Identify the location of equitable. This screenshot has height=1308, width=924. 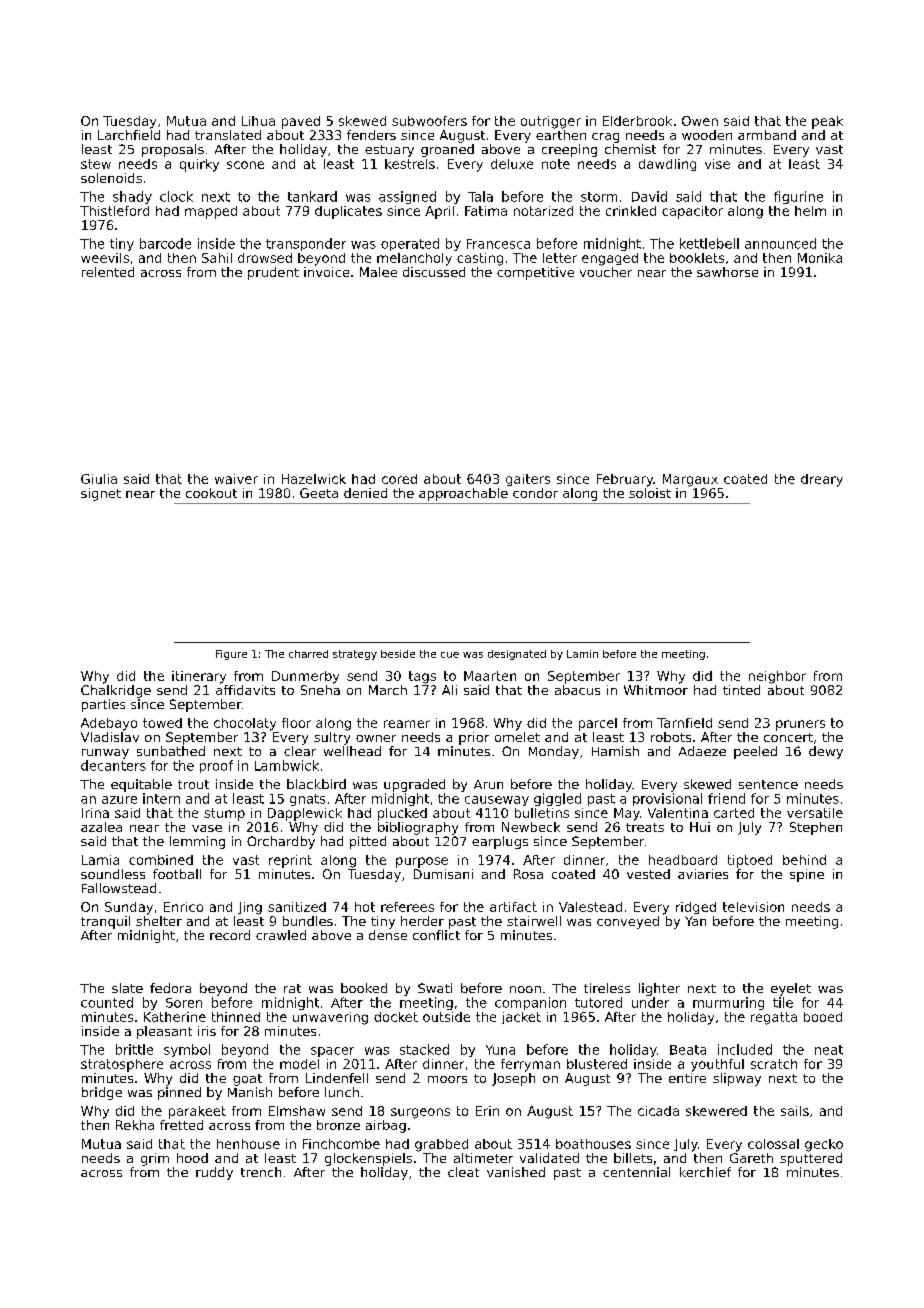
(141, 785).
